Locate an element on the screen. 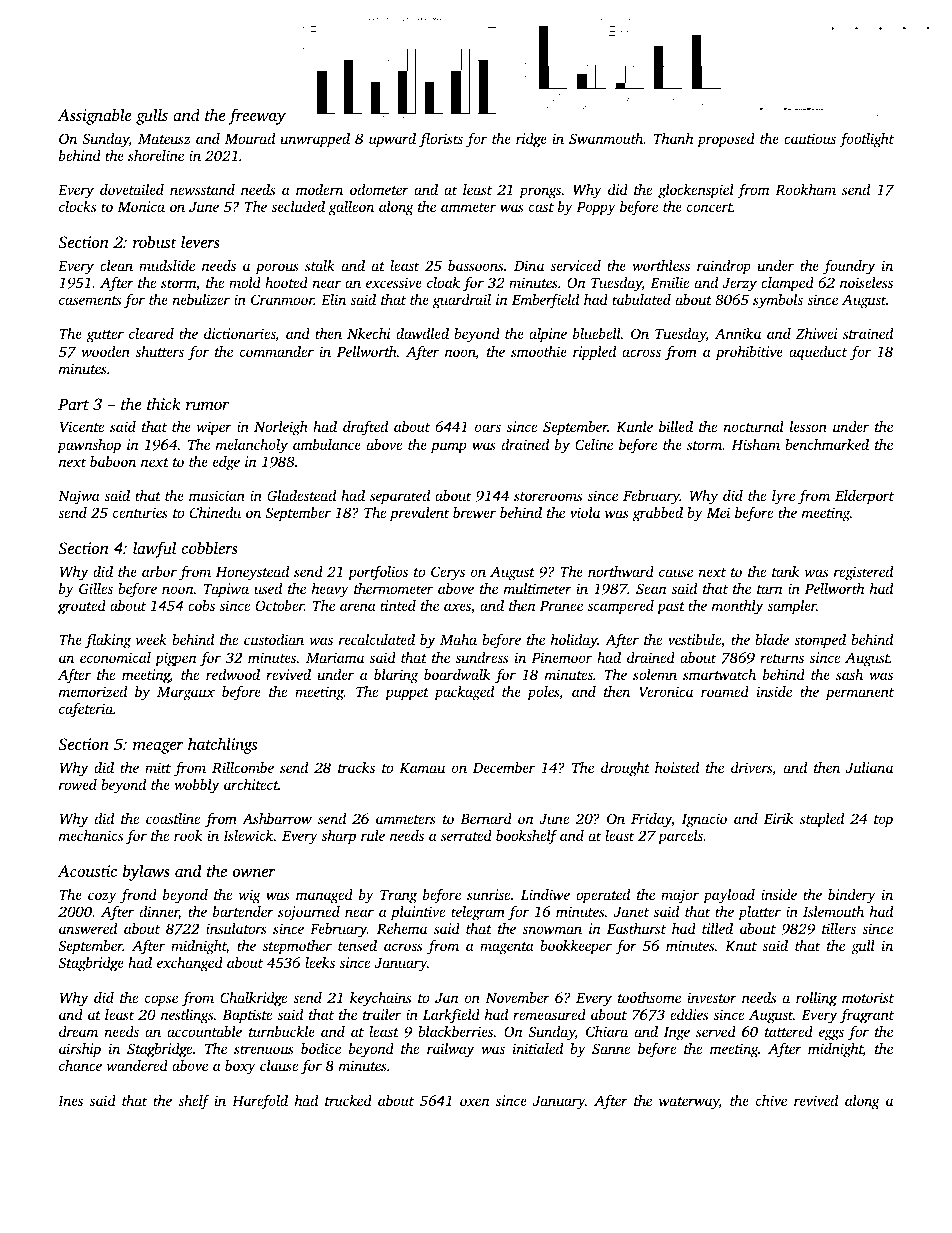  alpine is located at coordinates (548, 335).
